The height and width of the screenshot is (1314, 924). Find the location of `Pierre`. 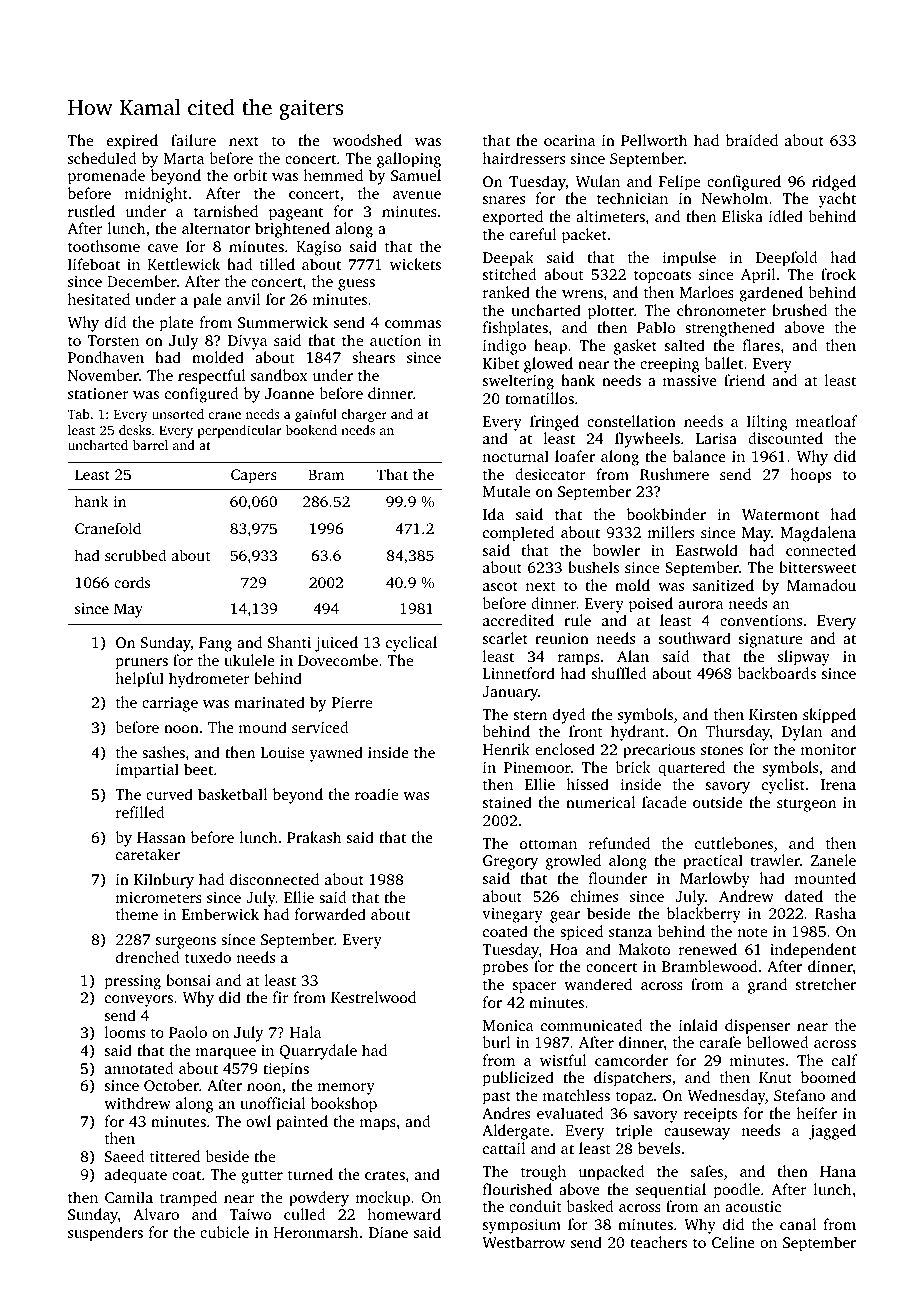

Pierre is located at coordinates (352, 702).
